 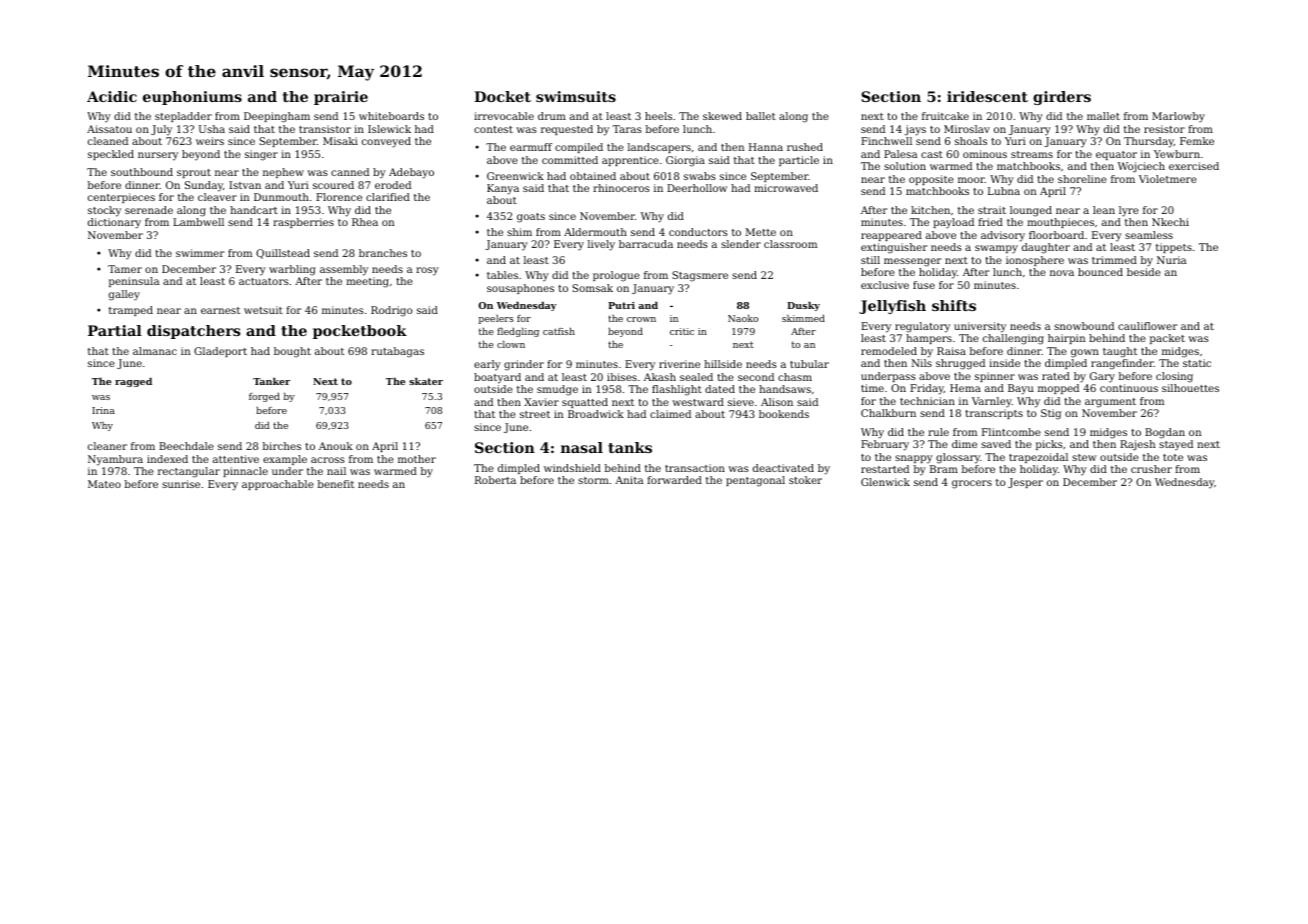 I want to click on transcripts, so click(x=994, y=414).
